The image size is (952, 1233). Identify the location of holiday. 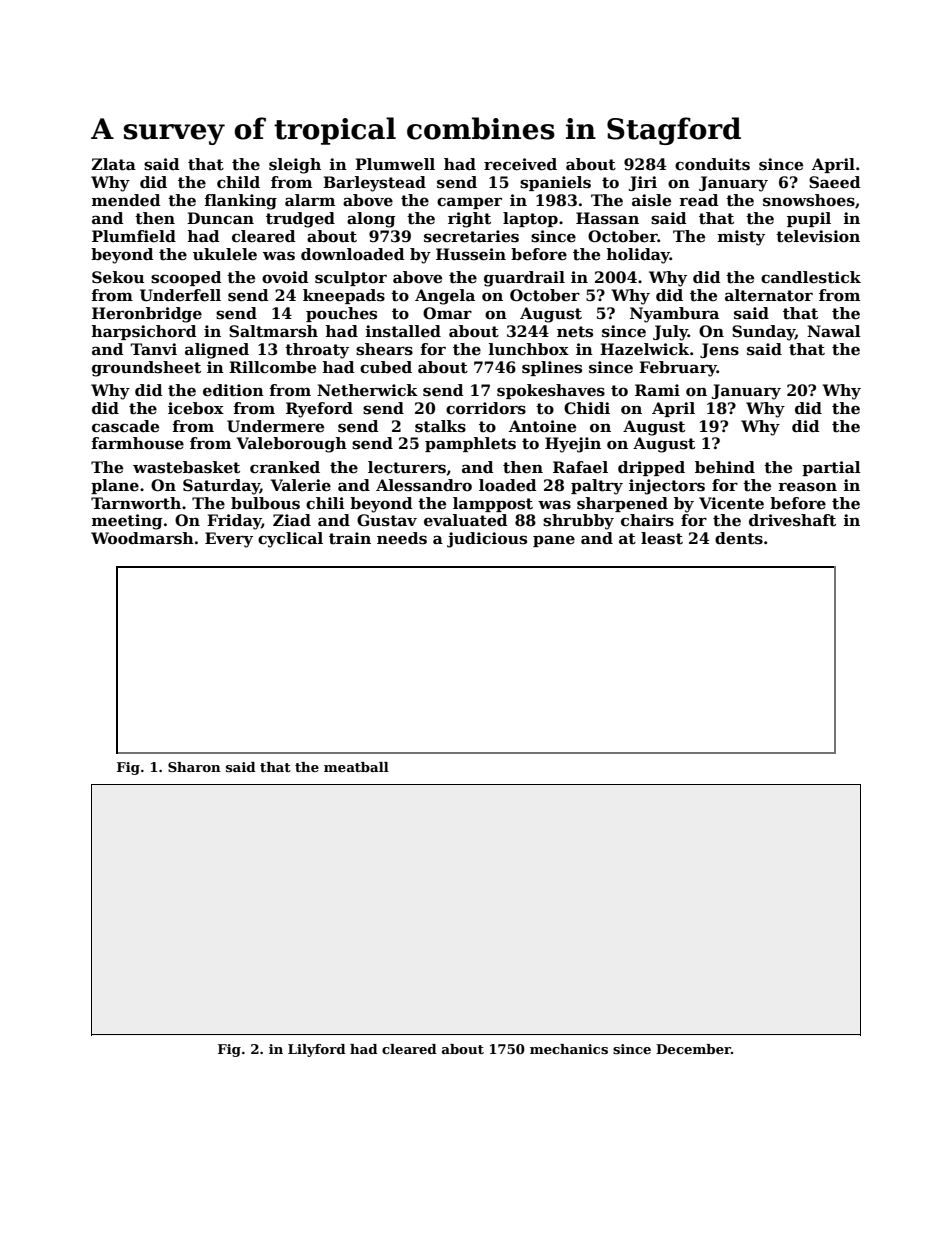
(638, 256).
